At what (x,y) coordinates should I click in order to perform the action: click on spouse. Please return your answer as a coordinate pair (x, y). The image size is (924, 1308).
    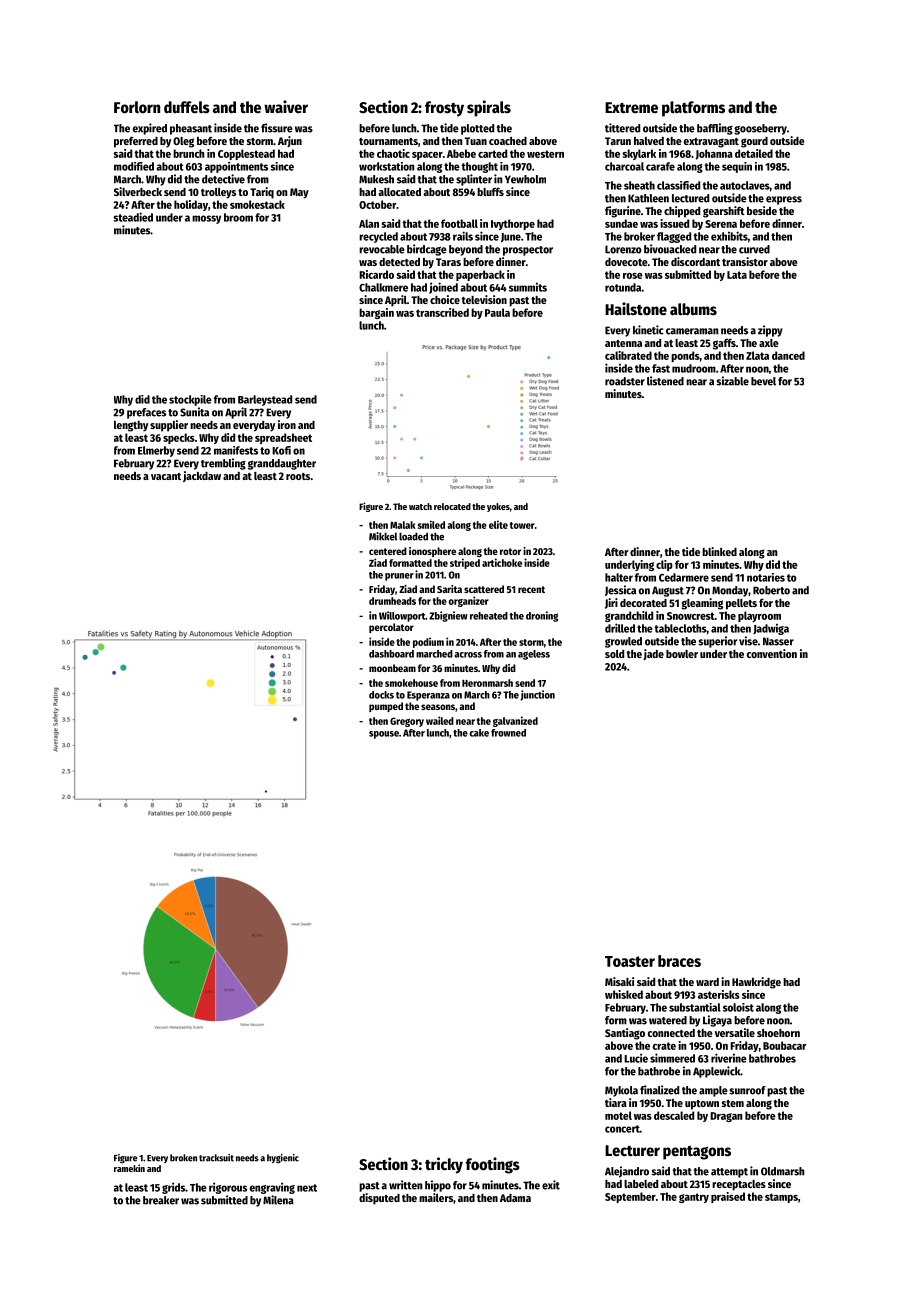
    Looking at the image, I should click on (384, 735).
